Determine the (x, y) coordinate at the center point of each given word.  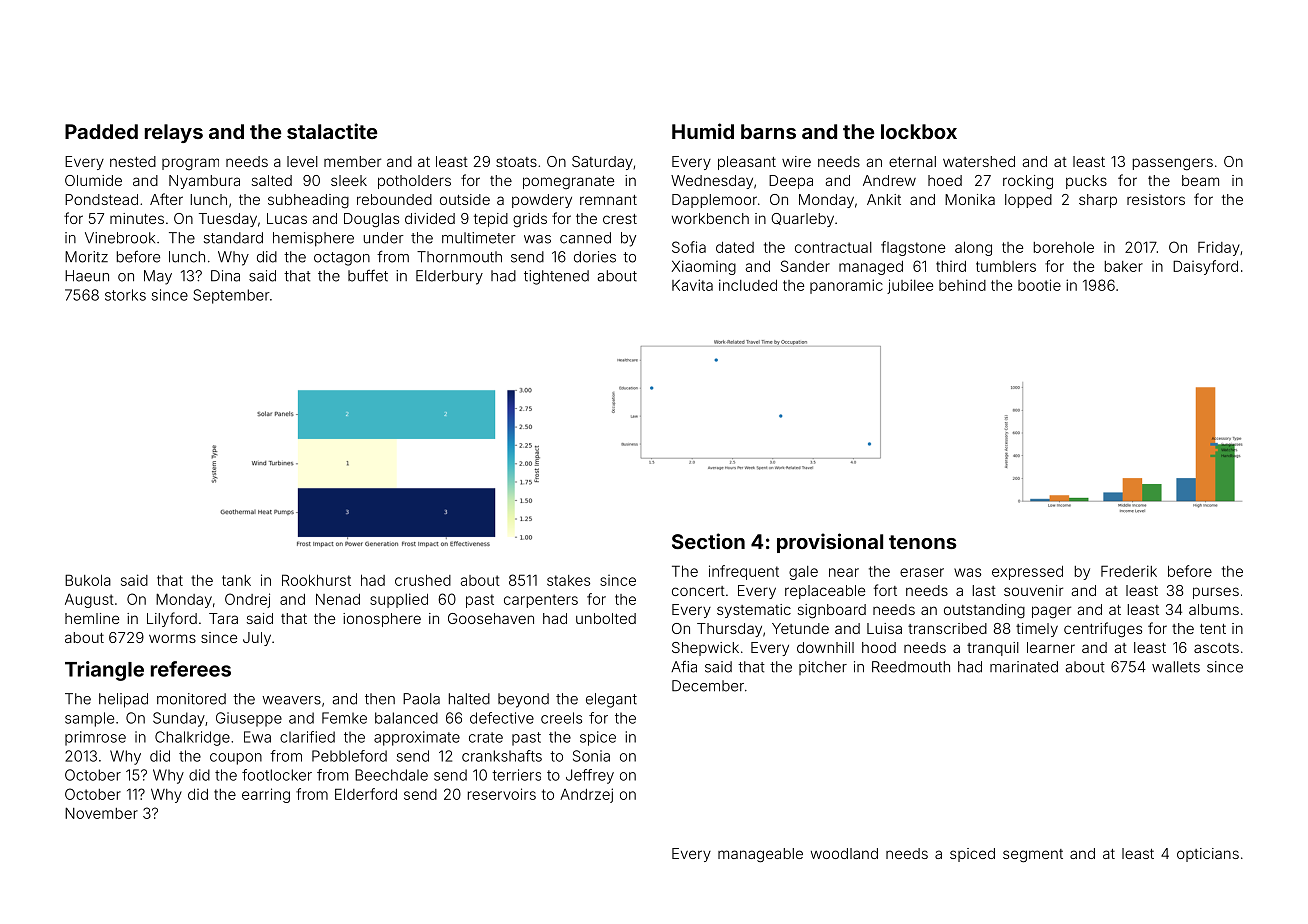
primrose (95, 738)
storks (125, 295)
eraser (922, 572)
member (352, 161)
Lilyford (172, 619)
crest (620, 219)
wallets (1176, 667)
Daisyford (1205, 267)
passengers (1173, 164)
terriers (516, 775)
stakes (568, 580)
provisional (830, 543)
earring (266, 795)
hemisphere (313, 239)
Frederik (1129, 571)
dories (595, 257)
